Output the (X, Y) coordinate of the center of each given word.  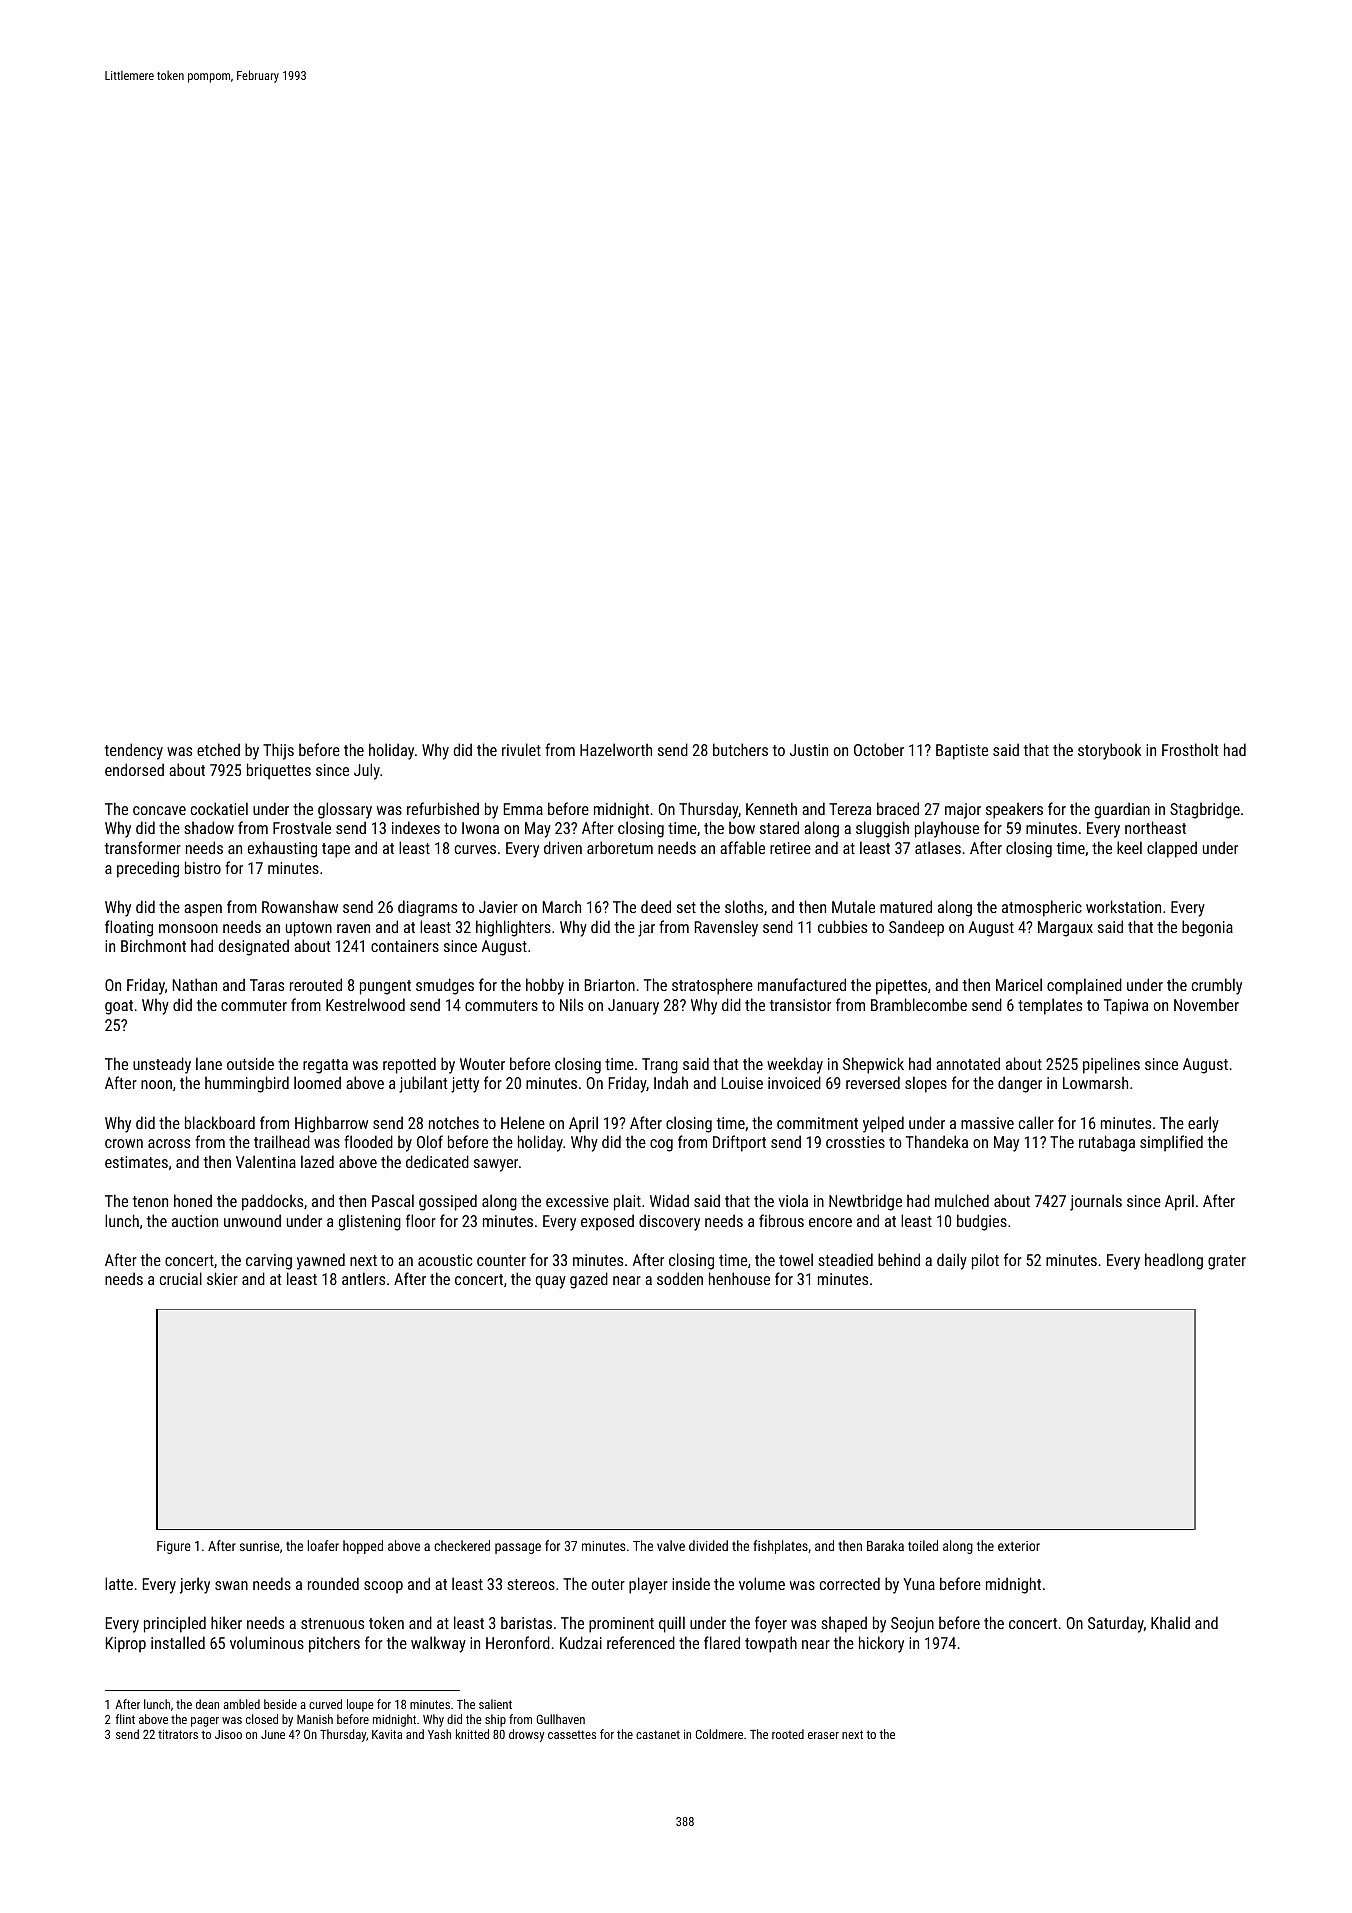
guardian (1122, 810)
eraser (823, 1735)
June (273, 1734)
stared (779, 827)
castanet (658, 1734)
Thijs (278, 751)
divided (708, 1545)
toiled (923, 1545)
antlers (363, 1278)
